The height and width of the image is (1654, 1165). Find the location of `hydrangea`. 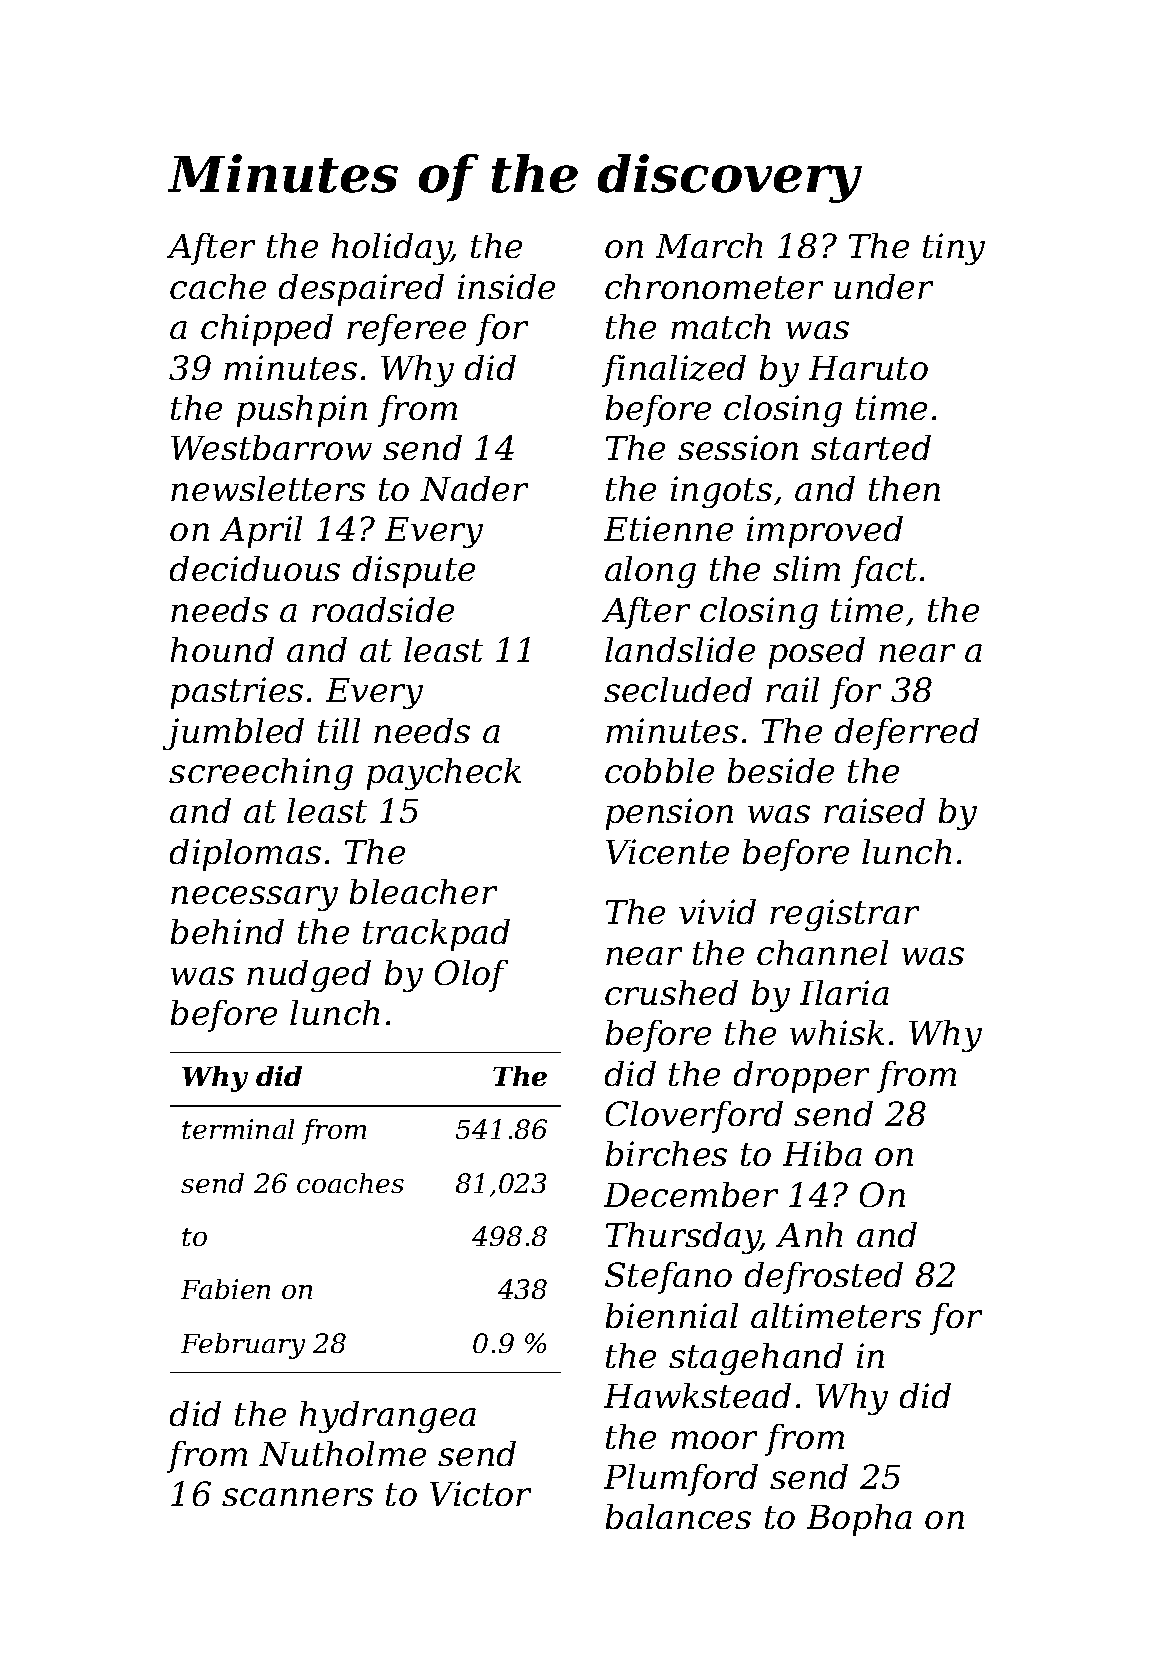

hydrangea is located at coordinates (388, 1417).
